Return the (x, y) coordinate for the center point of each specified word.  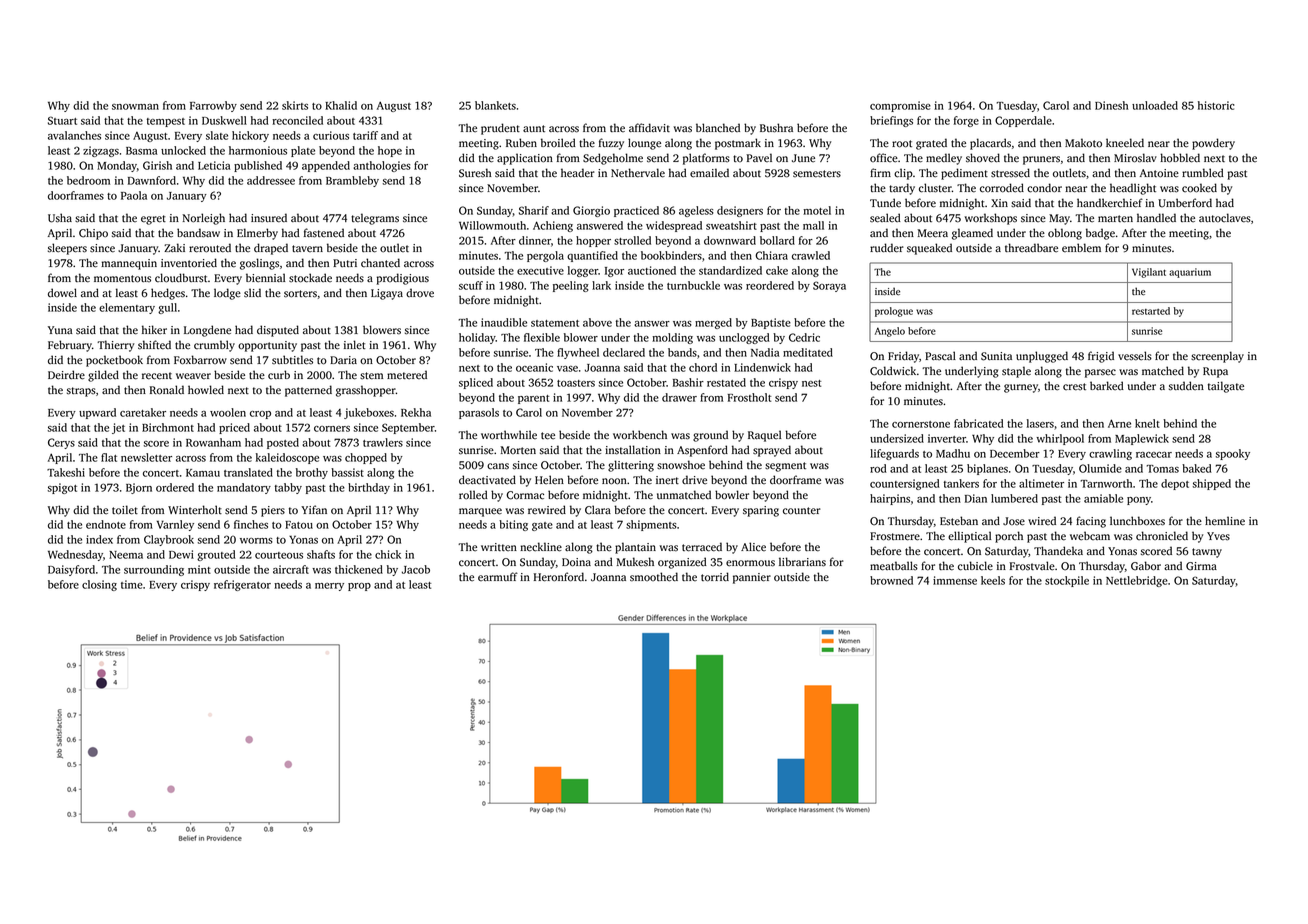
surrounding (154, 570)
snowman (135, 107)
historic (1216, 105)
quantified (592, 256)
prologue (894, 312)
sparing (761, 511)
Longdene (207, 331)
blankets (495, 105)
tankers (961, 483)
